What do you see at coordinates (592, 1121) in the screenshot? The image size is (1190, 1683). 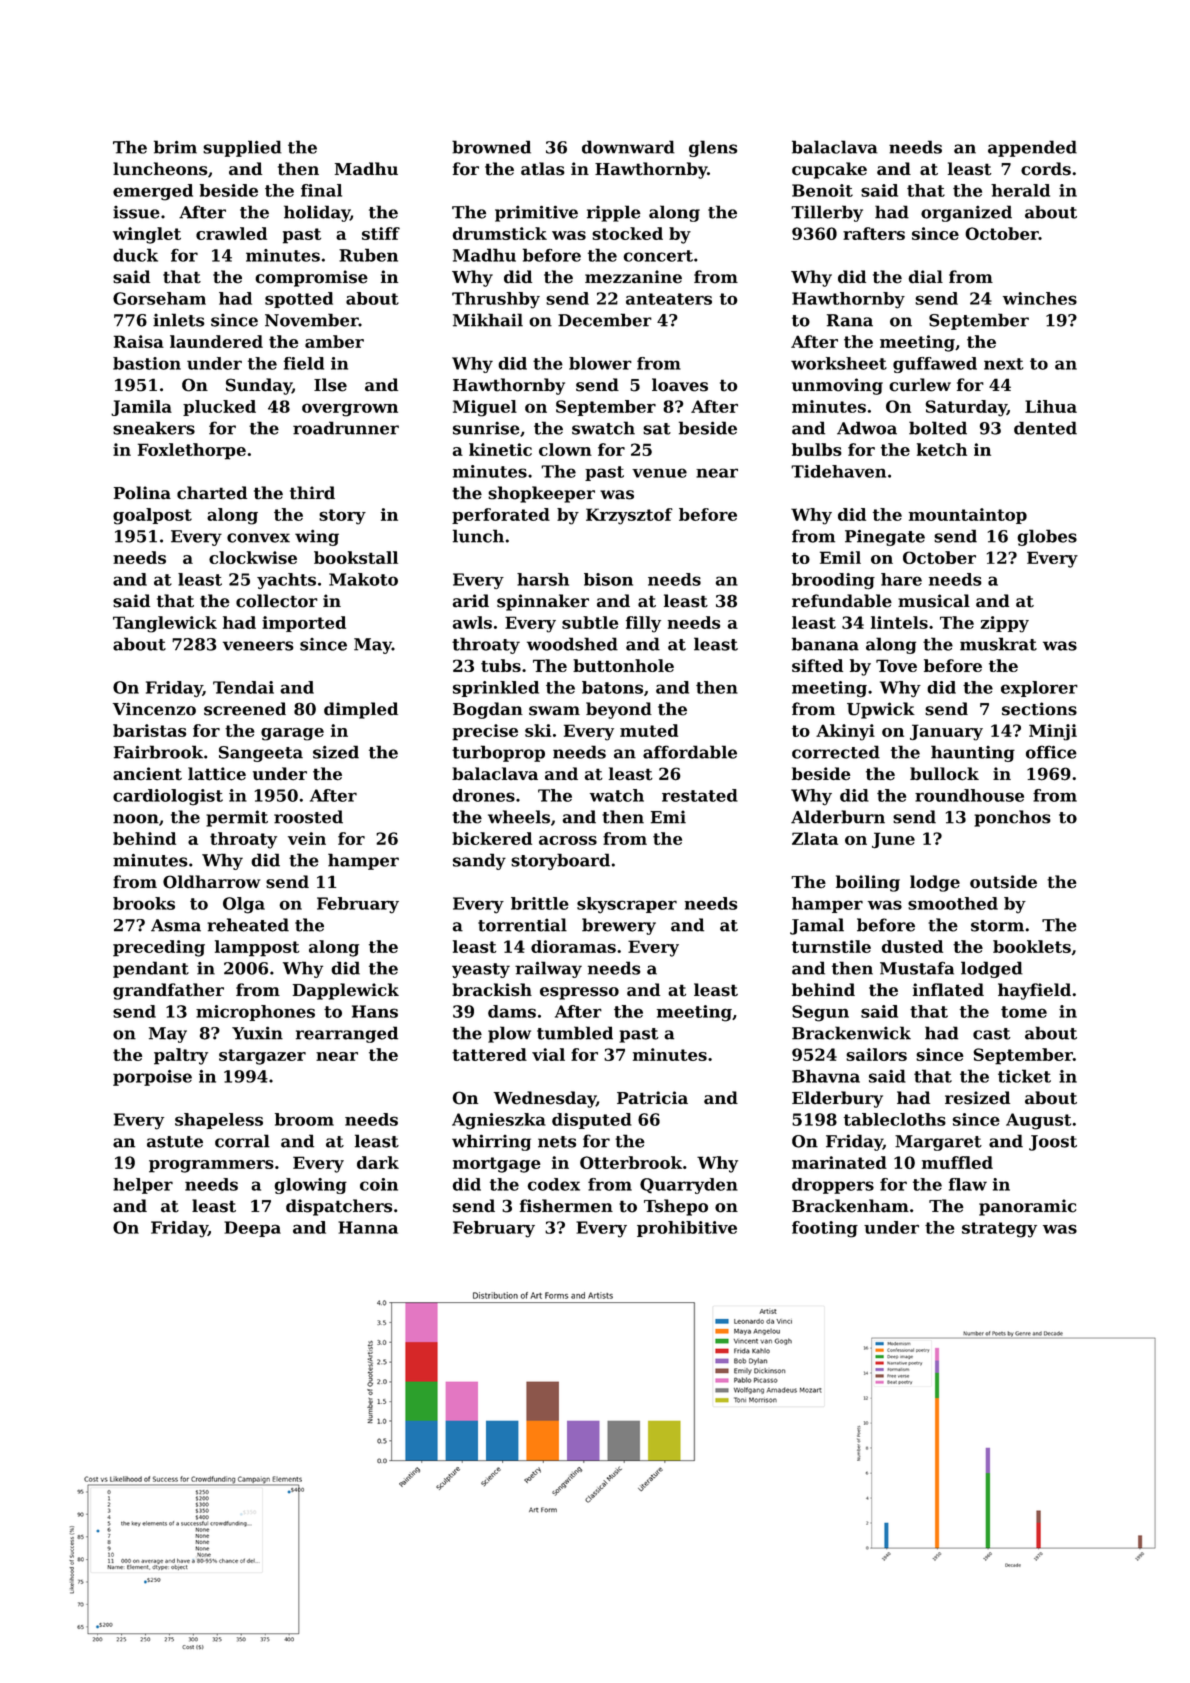 I see `disputed` at bounding box center [592, 1121].
